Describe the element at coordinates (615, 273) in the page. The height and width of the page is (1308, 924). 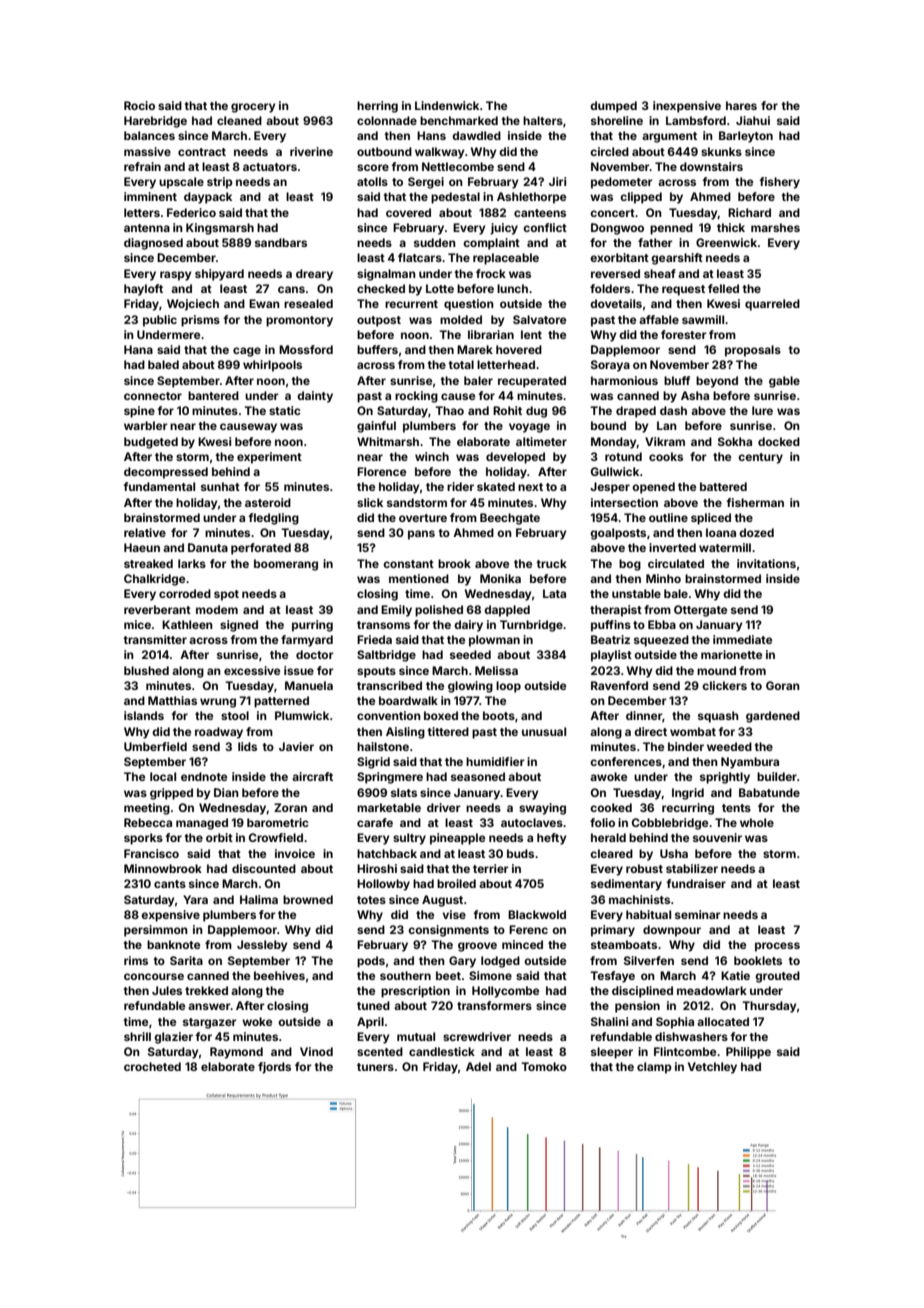
I see `reversed` at that location.
